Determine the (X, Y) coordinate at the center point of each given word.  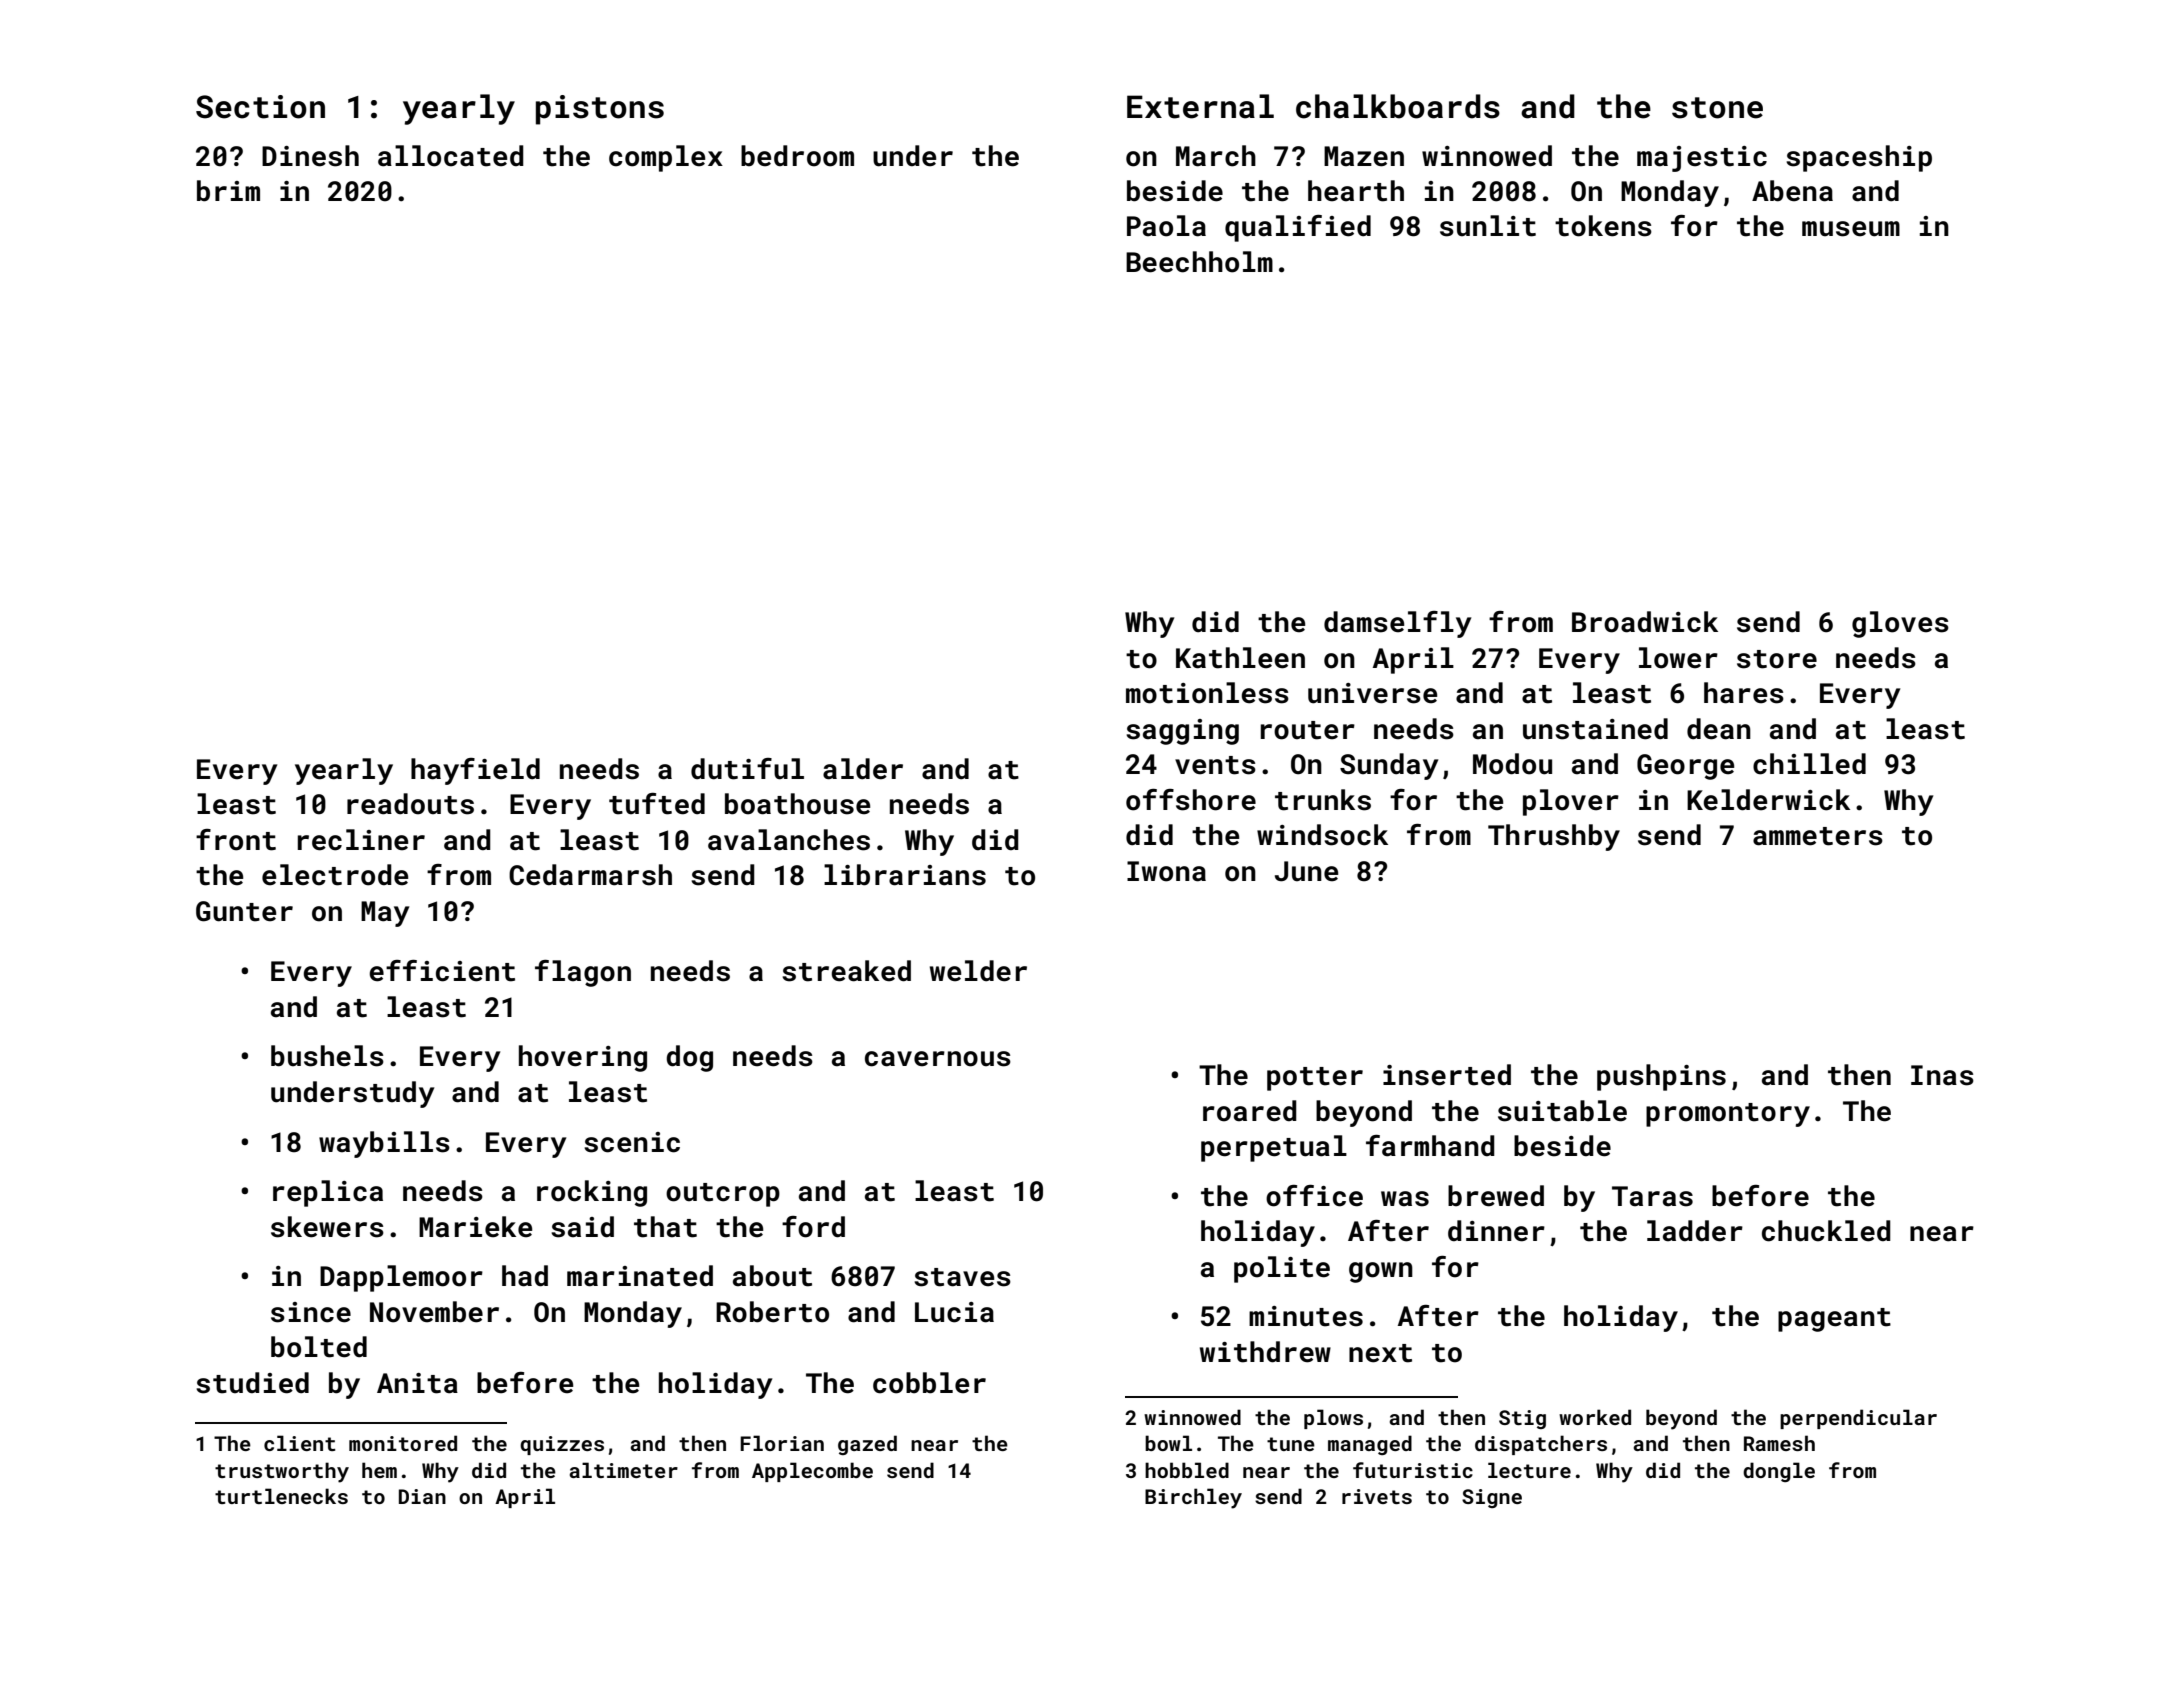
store (1777, 659)
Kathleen (1240, 658)
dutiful (747, 769)
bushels (327, 1056)
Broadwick (1645, 622)
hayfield (475, 771)
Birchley (1193, 1498)
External (1200, 106)
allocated (451, 156)
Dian (422, 1496)
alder (863, 769)
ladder (1695, 1231)
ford (813, 1227)
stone (1717, 108)
